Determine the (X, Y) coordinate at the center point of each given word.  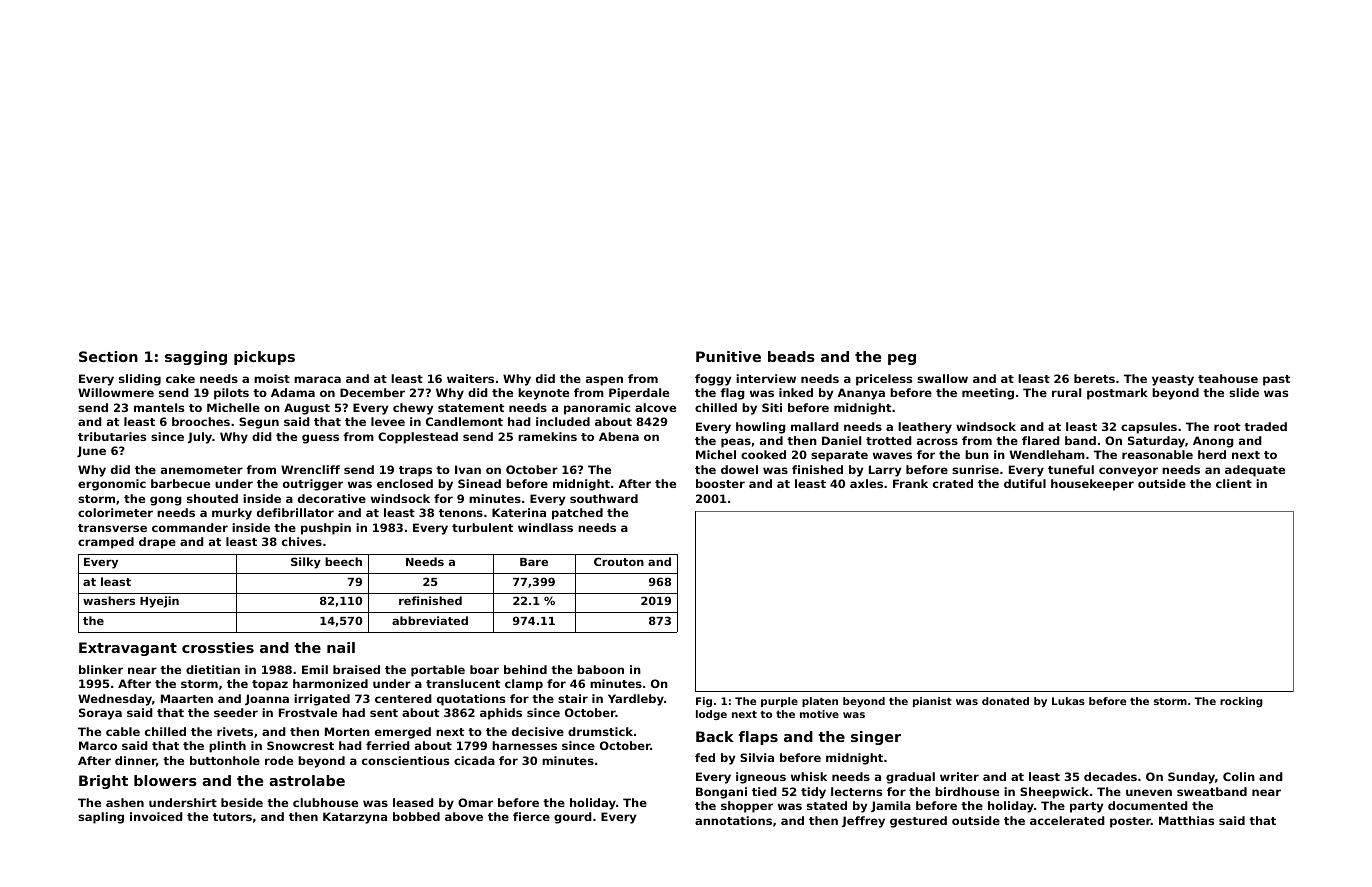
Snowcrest (300, 745)
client (1234, 483)
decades (1110, 776)
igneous (761, 778)
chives (302, 541)
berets (1094, 378)
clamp (524, 685)
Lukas (1068, 701)
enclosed (405, 483)
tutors (232, 817)
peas (736, 443)
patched (577, 514)
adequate (1255, 471)
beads (791, 356)
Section (108, 356)
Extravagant (128, 649)
